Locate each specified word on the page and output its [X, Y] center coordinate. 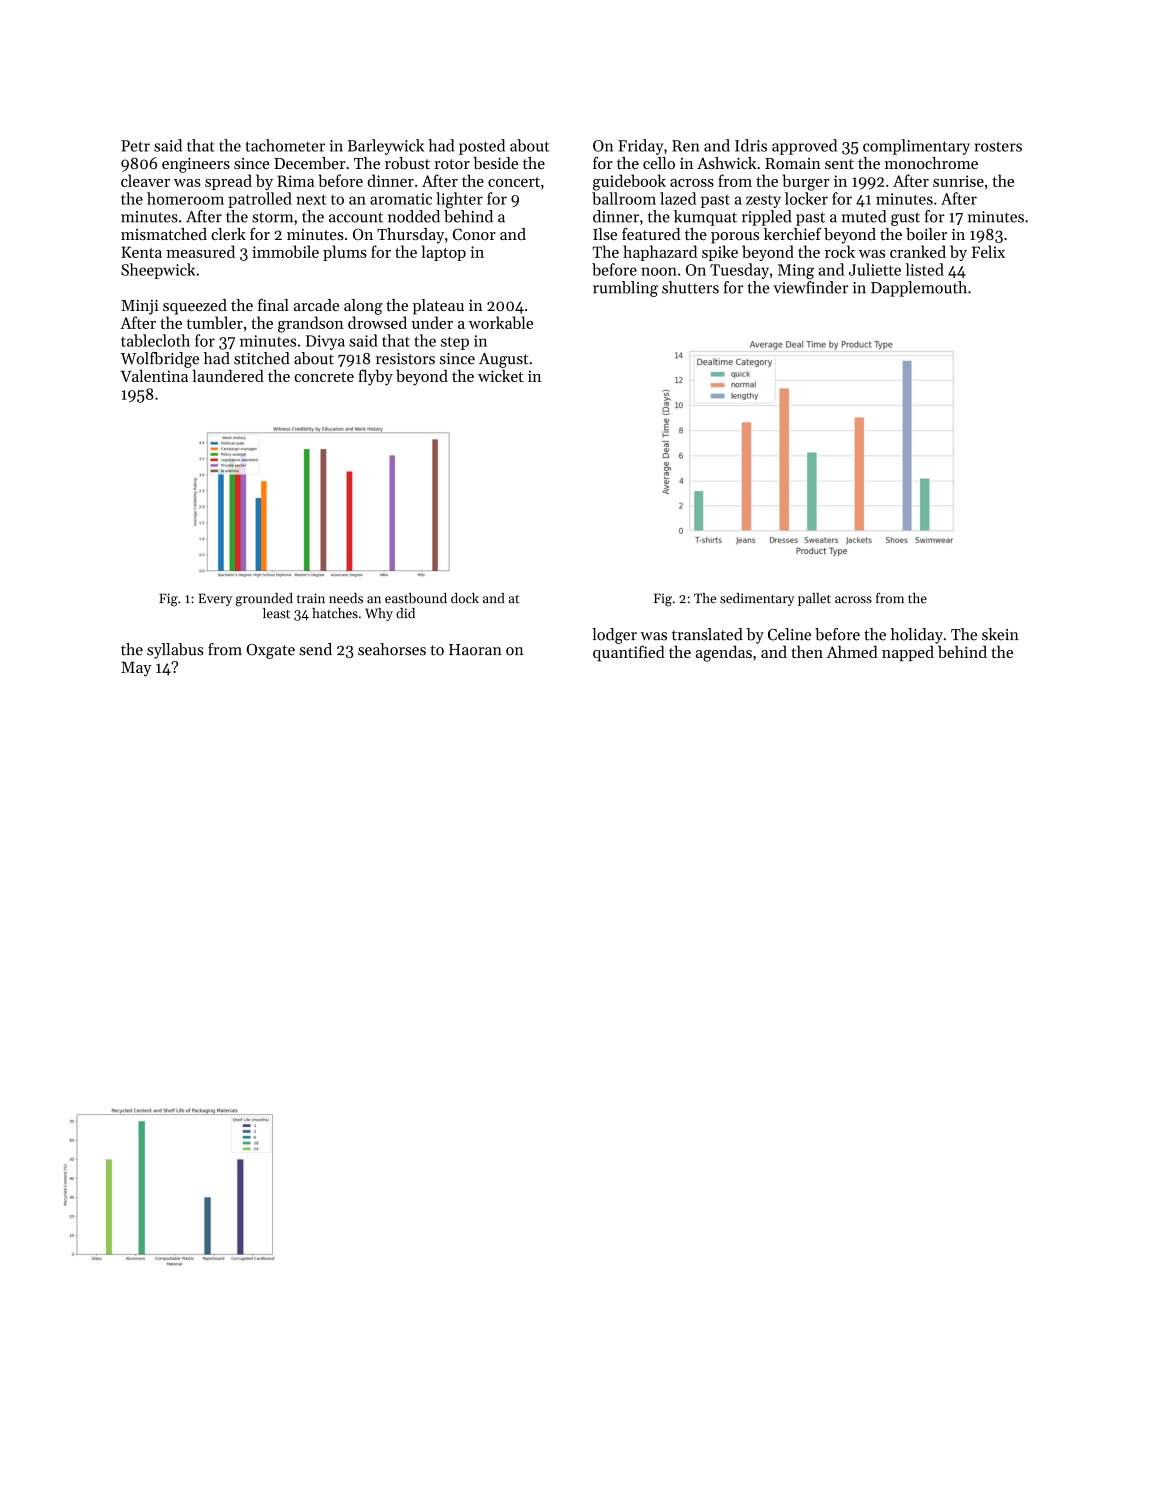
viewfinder [810, 287]
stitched [262, 358]
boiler [926, 234]
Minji [140, 307]
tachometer [285, 145]
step [455, 343]
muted [864, 216]
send [315, 649]
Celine [789, 634]
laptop [444, 253]
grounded [264, 600]
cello [659, 163]
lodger [614, 636]
